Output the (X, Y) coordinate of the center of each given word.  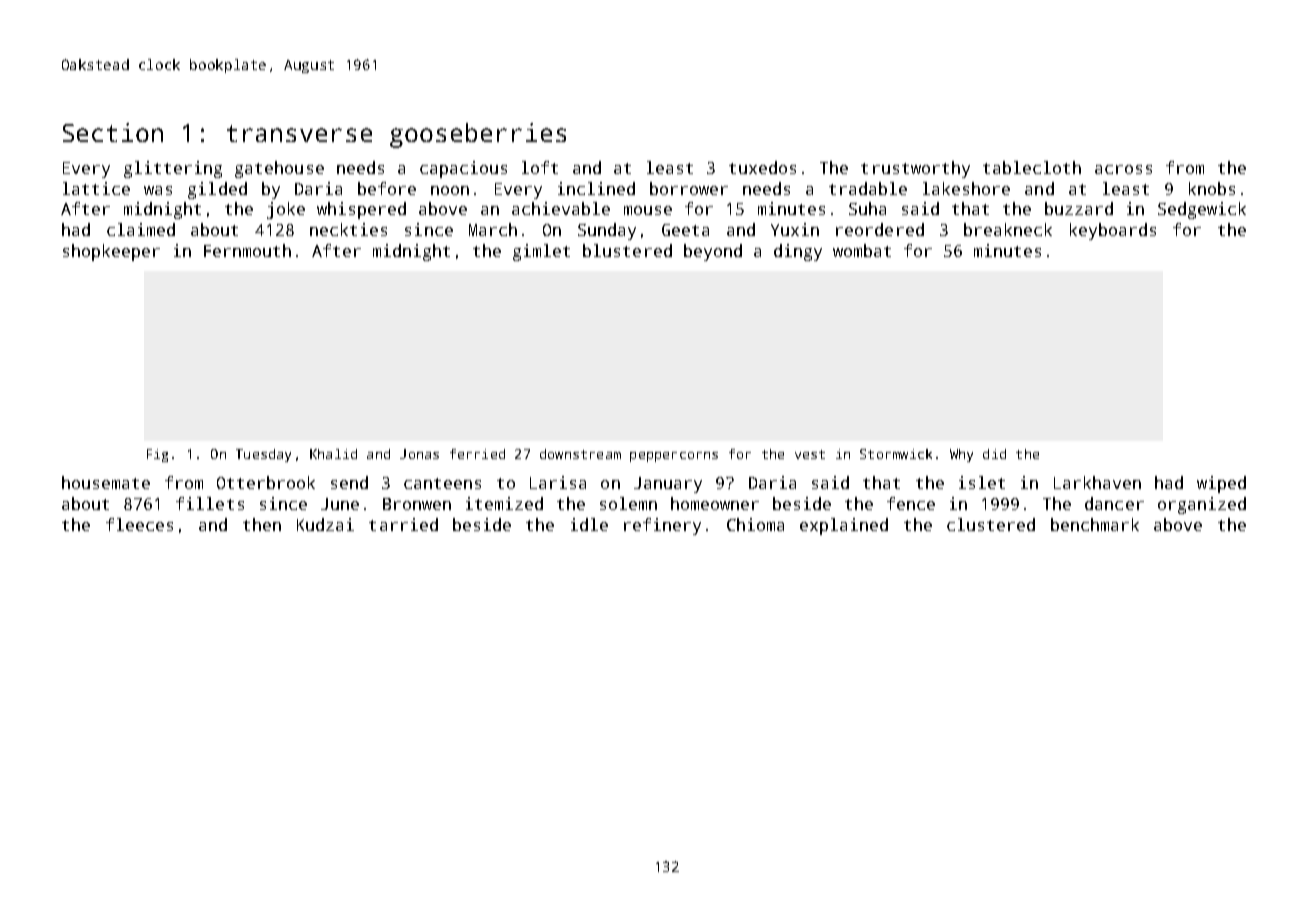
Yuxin (795, 229)
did (994, 454)
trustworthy (915, 169)
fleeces (139, 524)
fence (911, 503)
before (387, 188)
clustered (991, 524)
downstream (580, 454)
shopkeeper (111, 252)
